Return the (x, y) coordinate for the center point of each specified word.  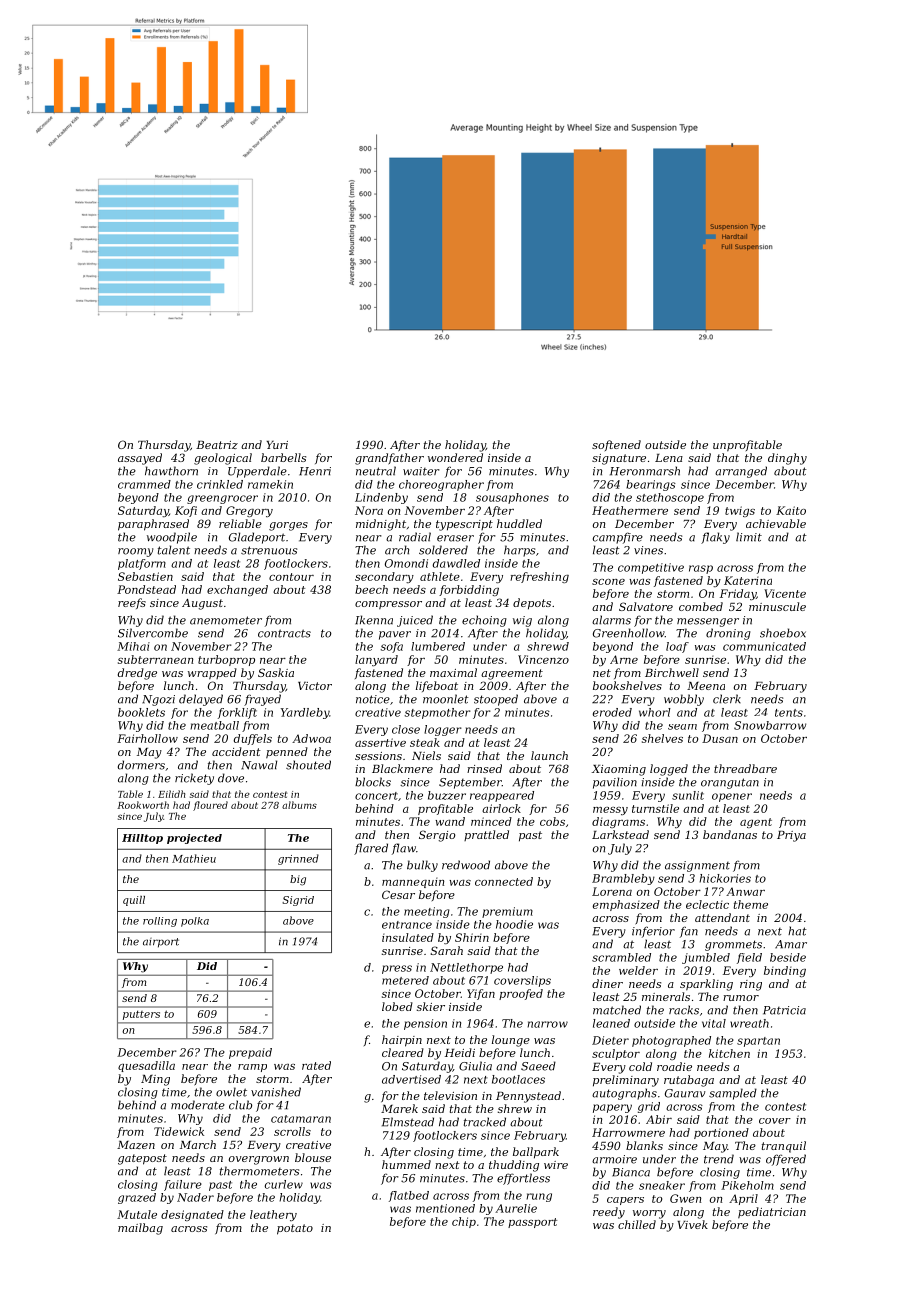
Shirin (472, 937)
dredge (137, 674)
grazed (137, 1198)
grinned (298, 859)
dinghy (787, 459)
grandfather (389, 459)
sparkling (706, 985)
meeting (427, 912)
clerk (727, 699)
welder (638, 970)
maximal (453, 672)
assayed (140, 459)
